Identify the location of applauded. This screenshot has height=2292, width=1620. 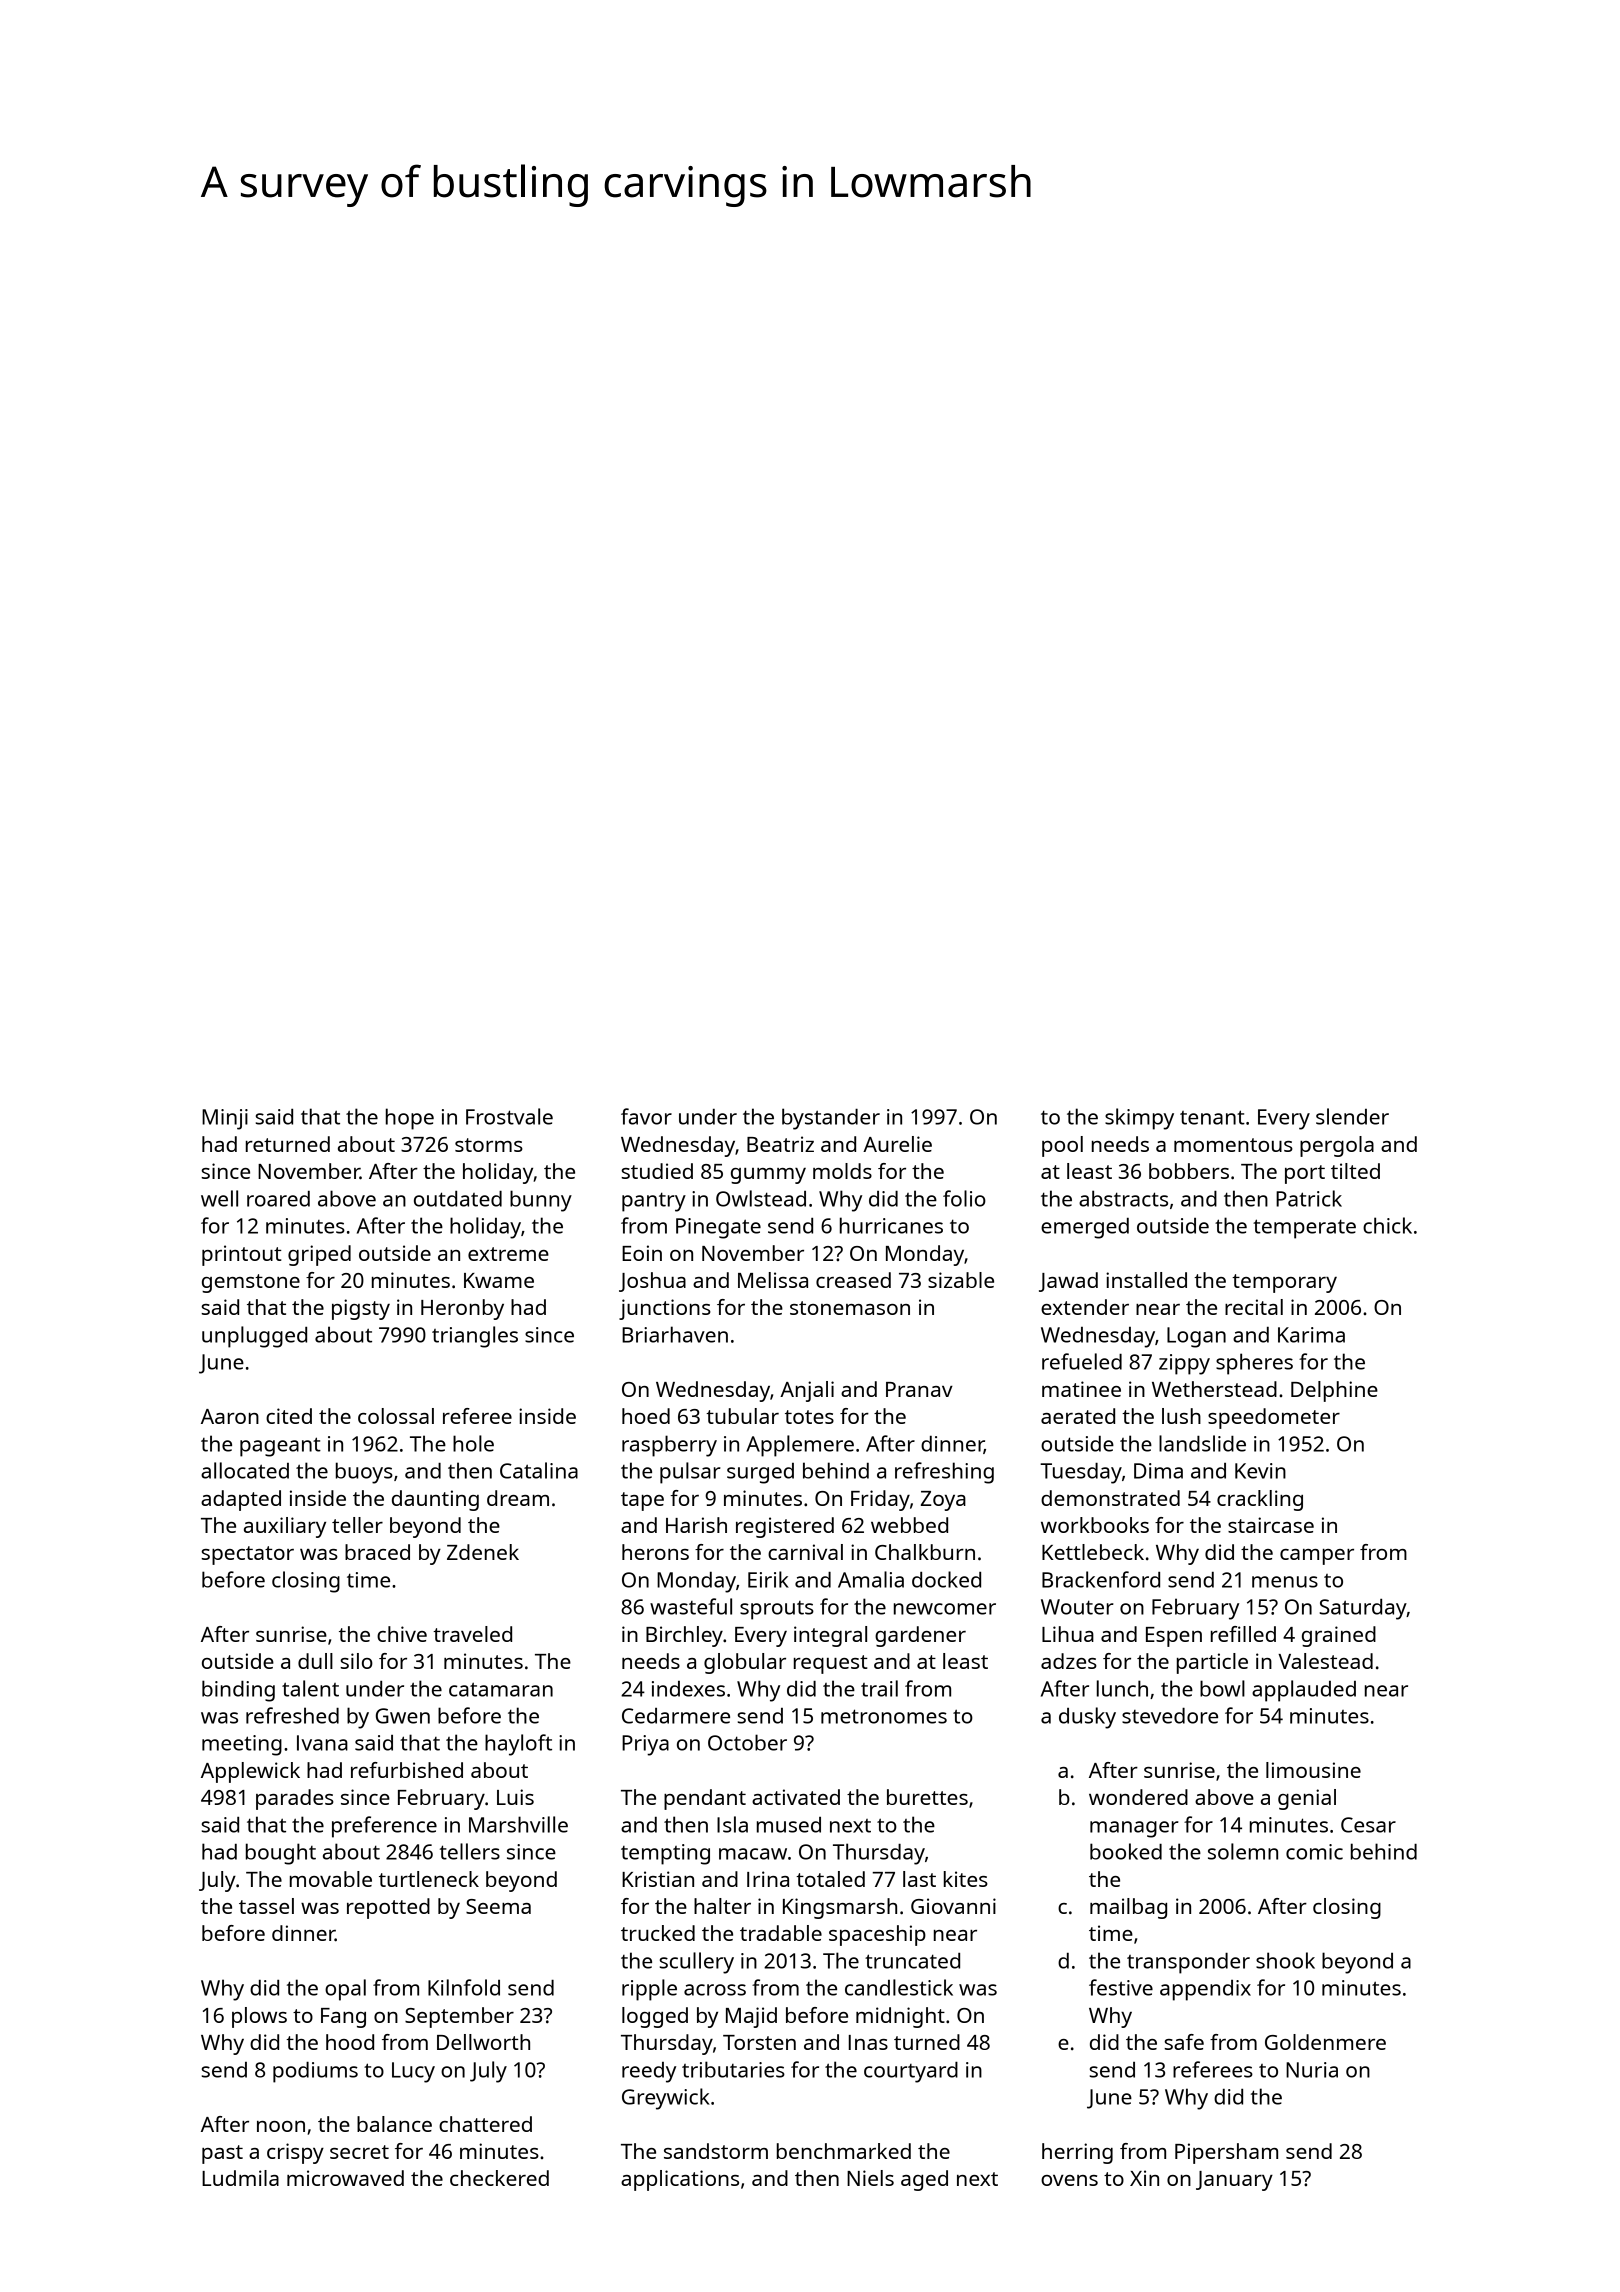
(1304, 1691).
